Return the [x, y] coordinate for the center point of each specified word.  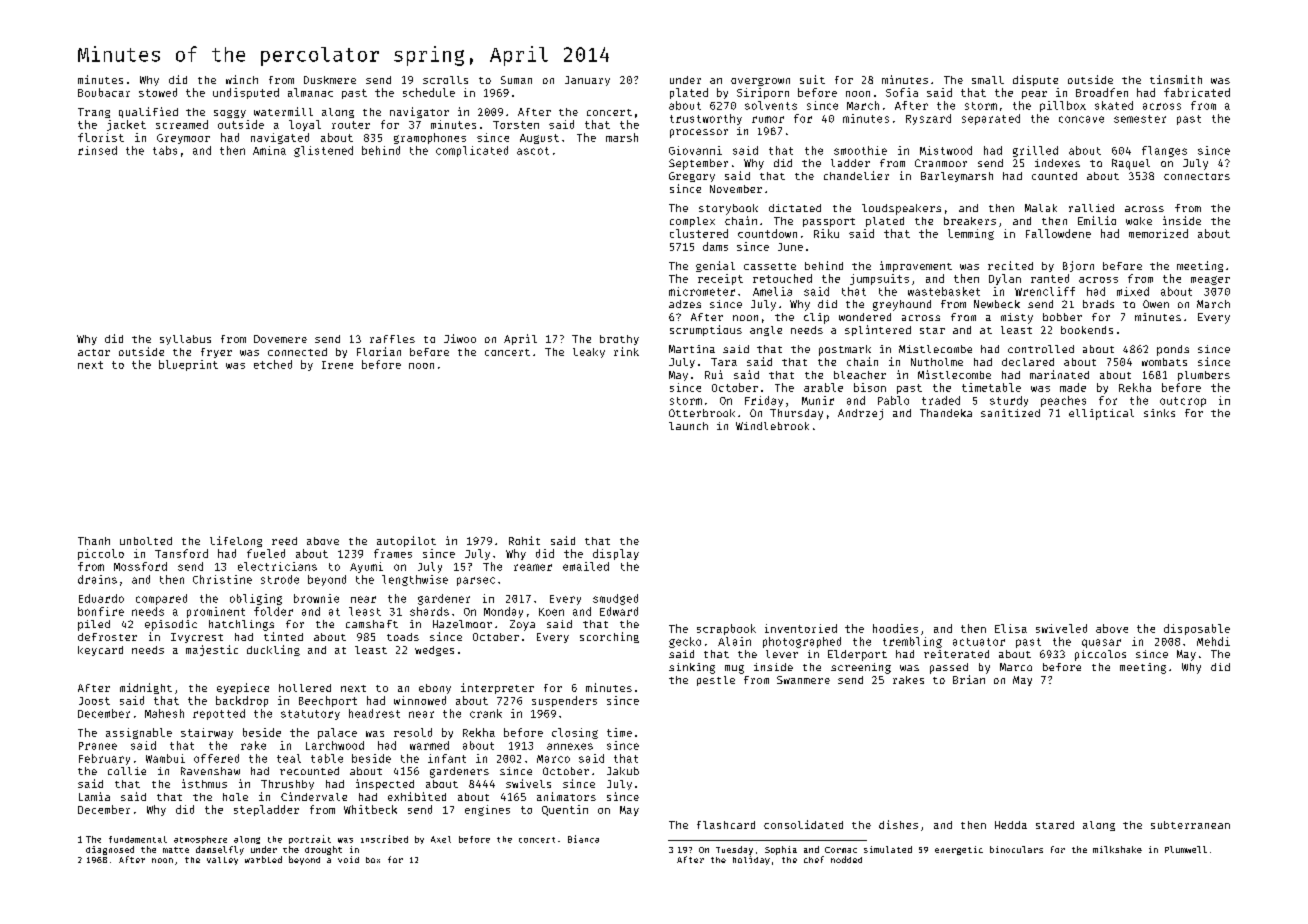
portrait [310, 839]
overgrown [760, 82]
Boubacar [104, 92]
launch [688, 426]
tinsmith [1176, 79]
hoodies [895, 628]
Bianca [583, 839]
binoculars [1016, 849]
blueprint [188, 365]
